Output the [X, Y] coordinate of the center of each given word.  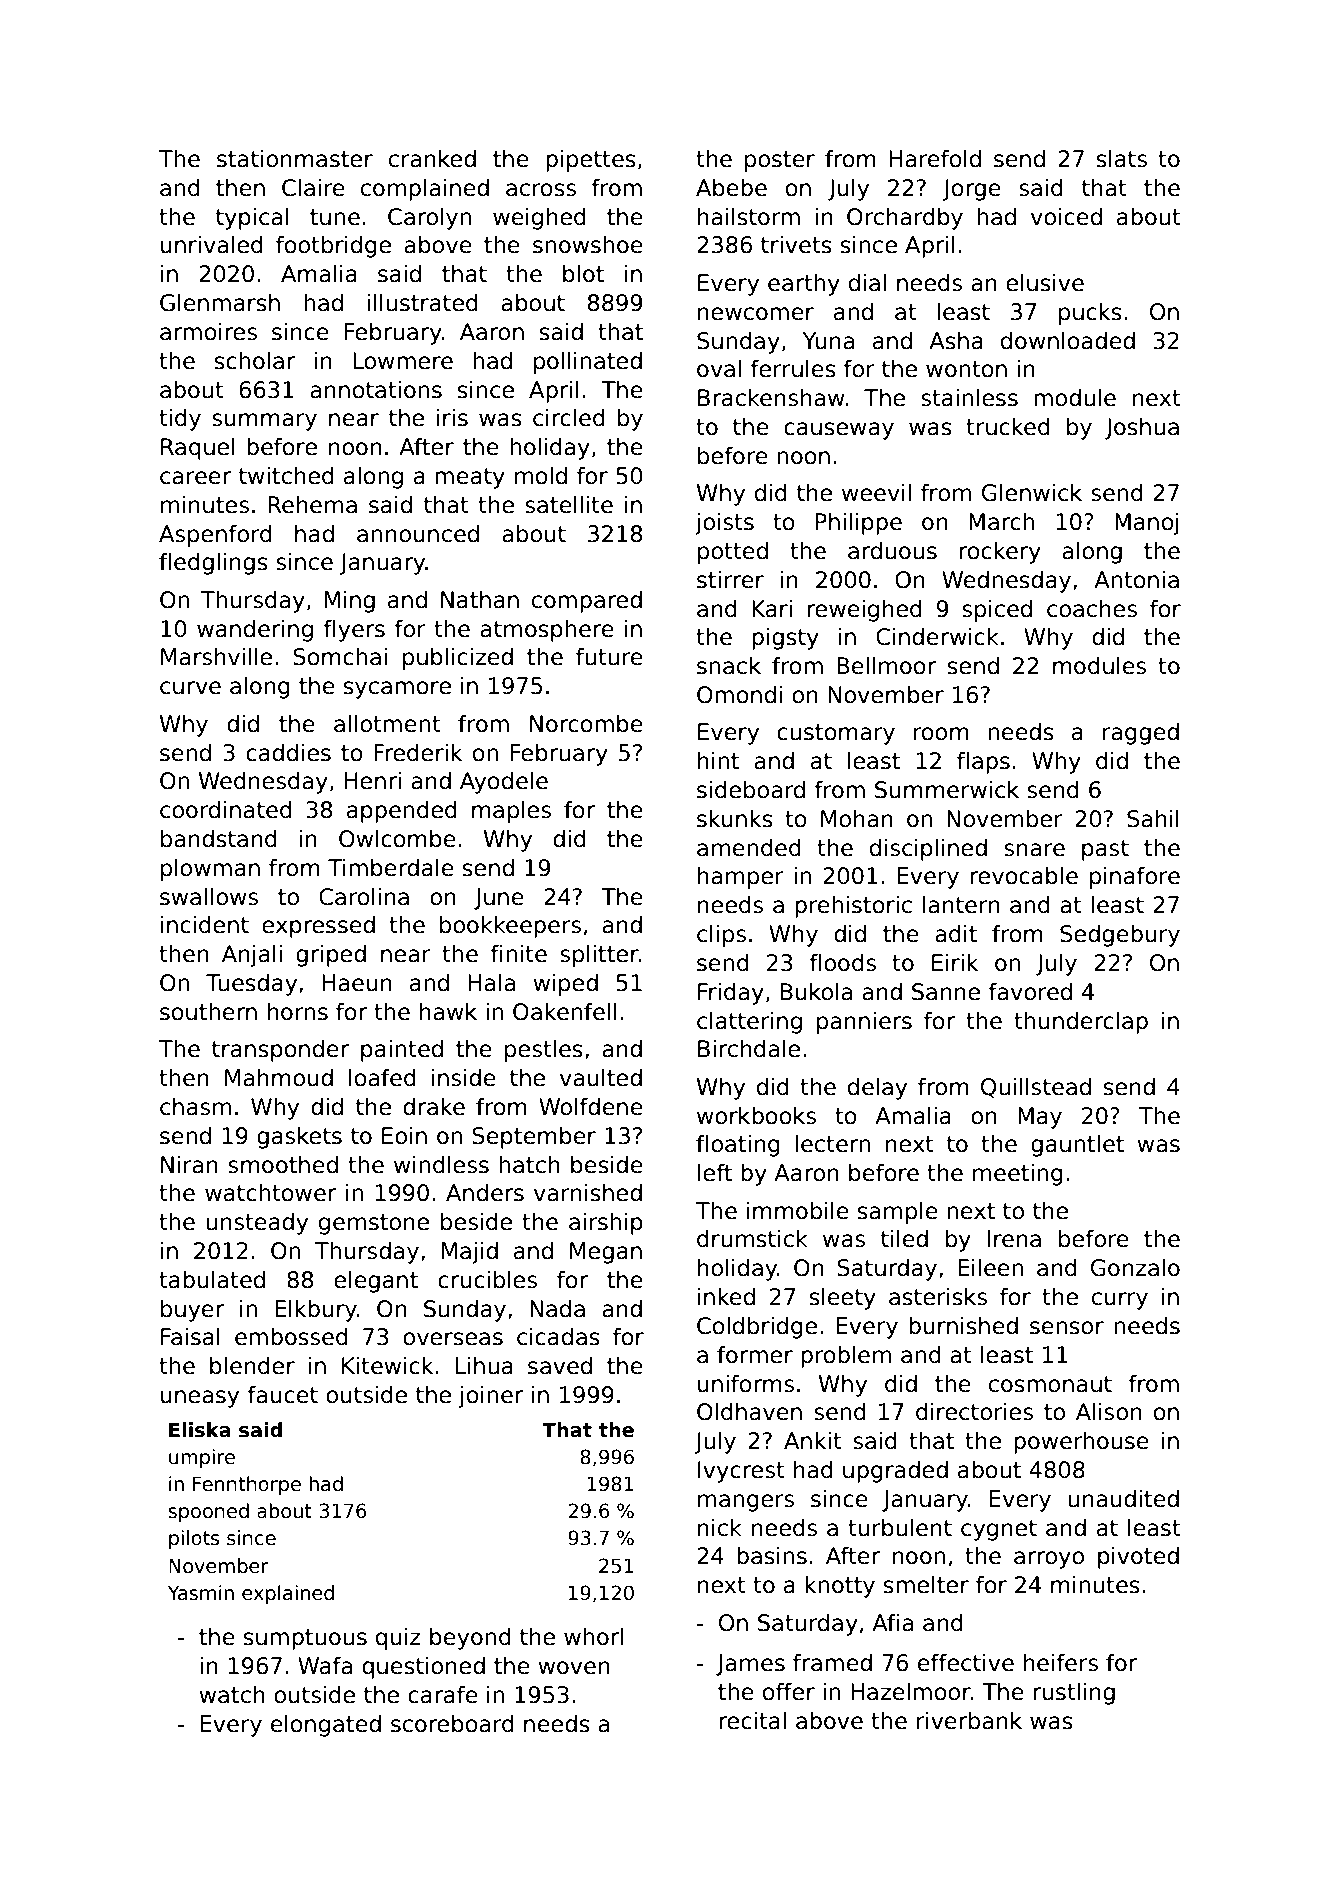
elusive [1045, 282]
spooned [208, 1512]
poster [780, 161]
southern [208, 1011]
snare [1034, 850]
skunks [735, 818]
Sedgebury [1120, 935]
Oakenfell [564, 1011]
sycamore [397, 690]
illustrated [423, 302]
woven [574, 1668]
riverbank [969, 1720]
